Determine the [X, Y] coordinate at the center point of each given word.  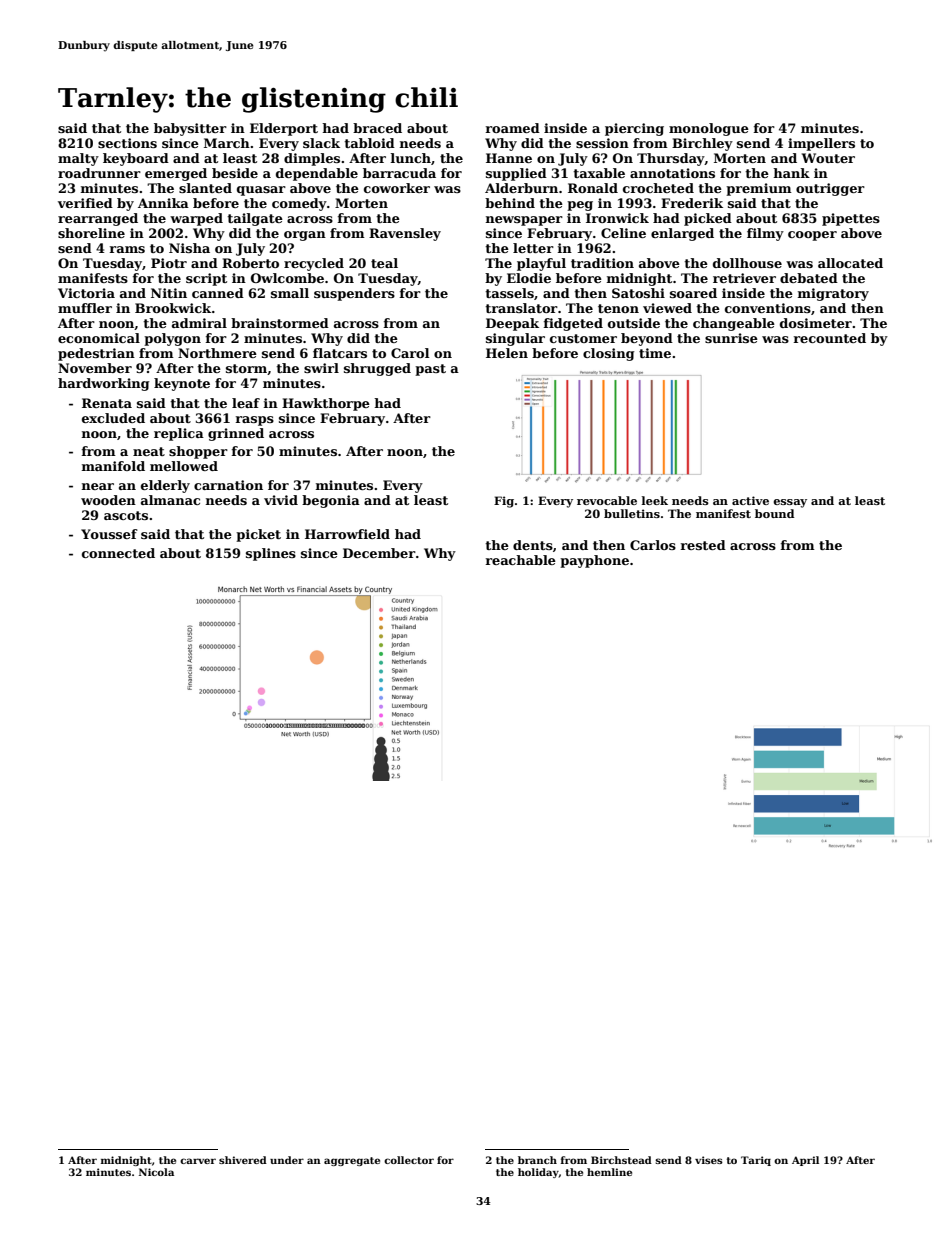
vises [709, 1160]
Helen [507, 353]
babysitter [190, 129]
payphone [594, 561]
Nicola [156, 1172]
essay [790, 503]
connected [118, 553]
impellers [821, 144]
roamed [513, 128]
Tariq [756, 1161]
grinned [236, 434]
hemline [609, 1172]
